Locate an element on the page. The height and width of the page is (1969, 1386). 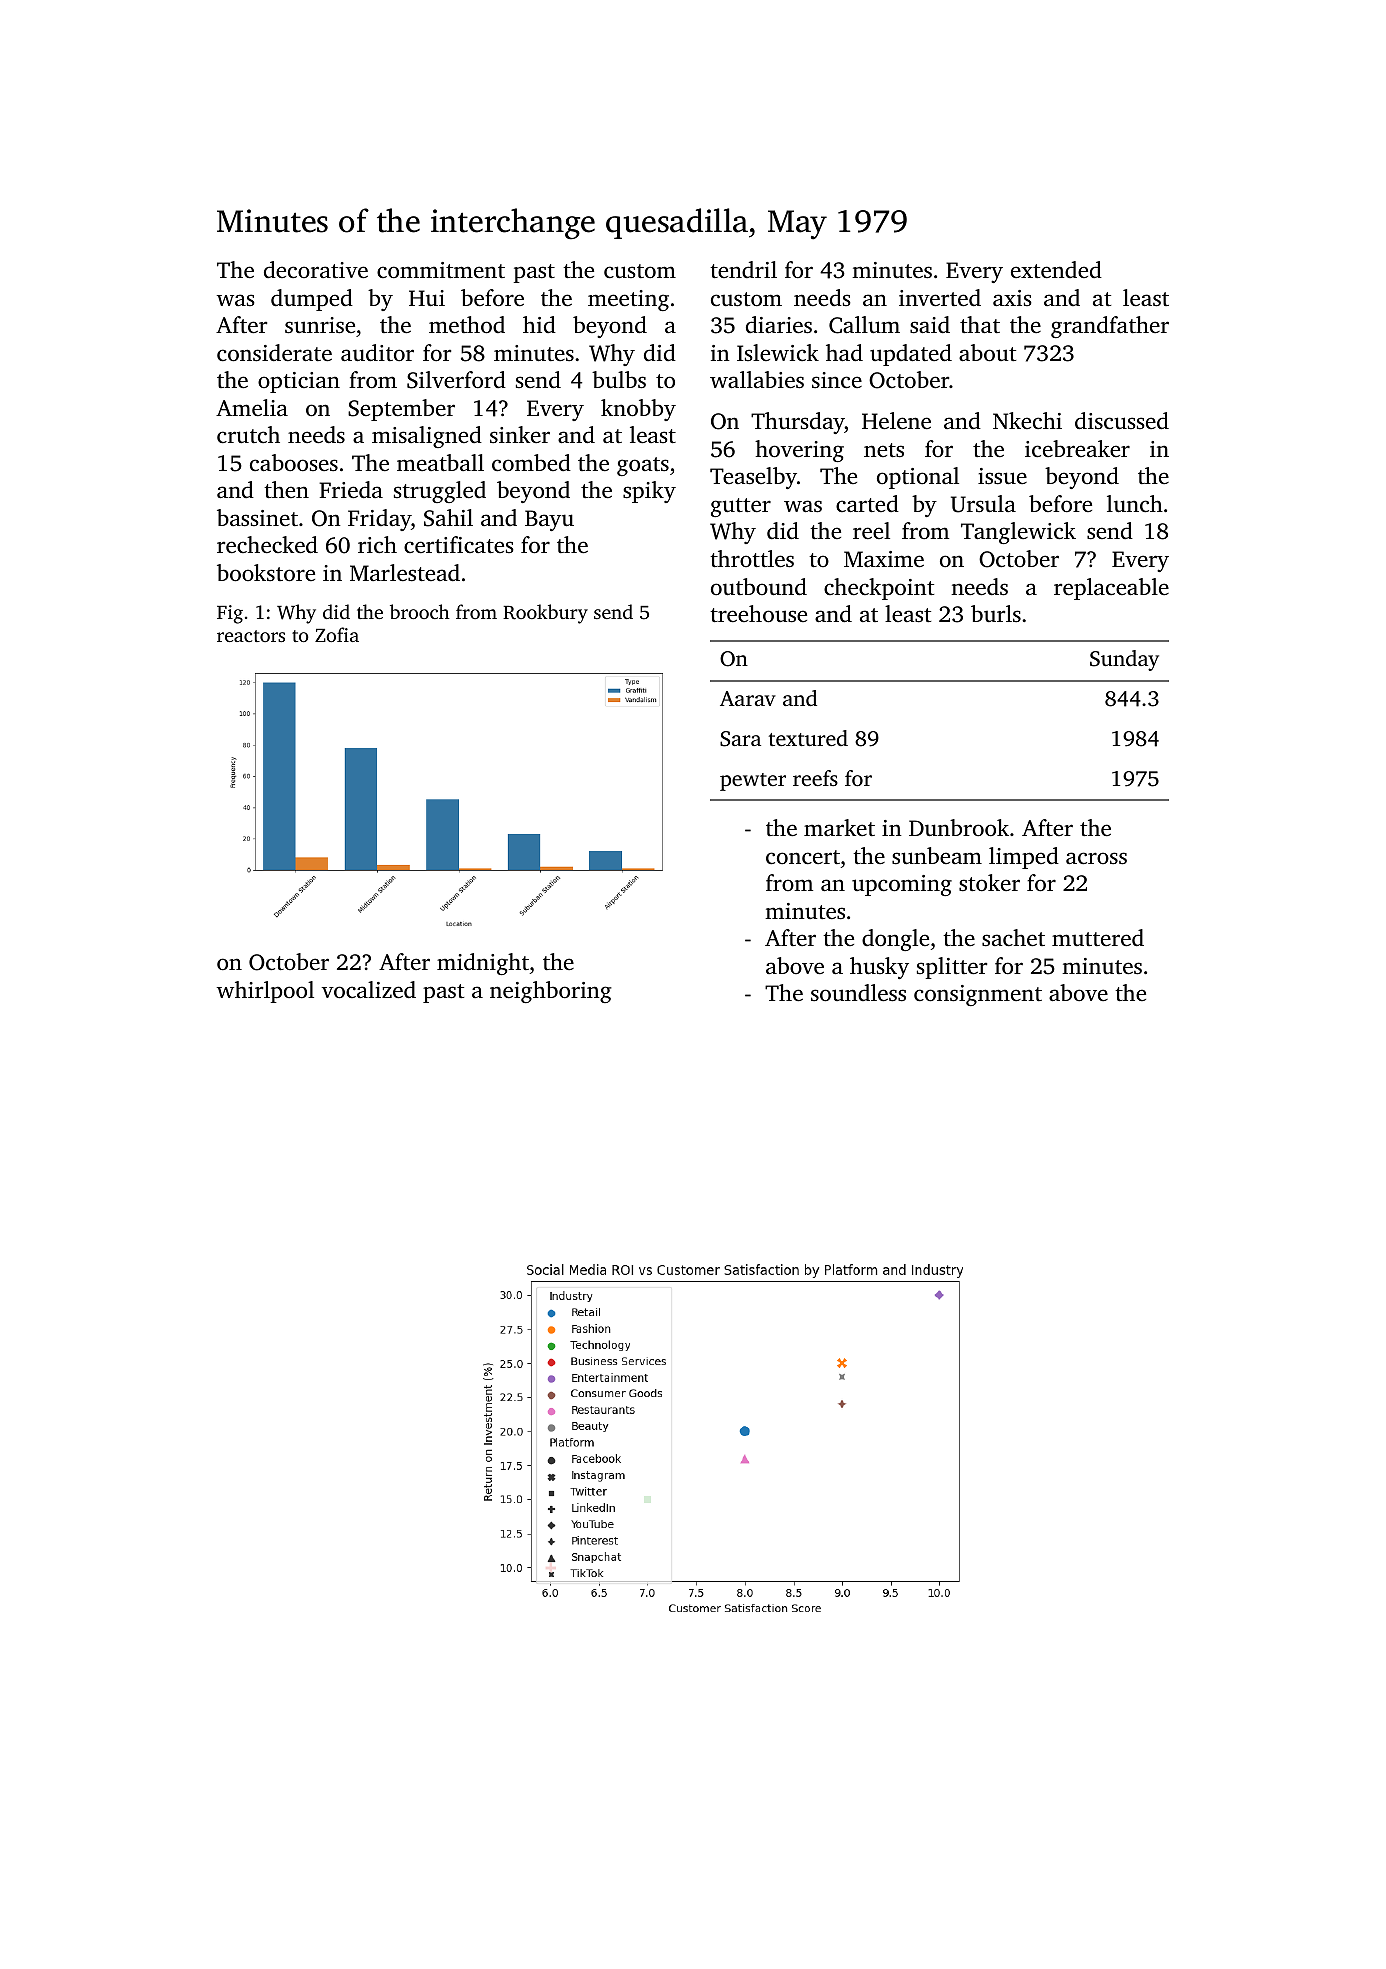
Callum is located at coordinates (864, 325).
